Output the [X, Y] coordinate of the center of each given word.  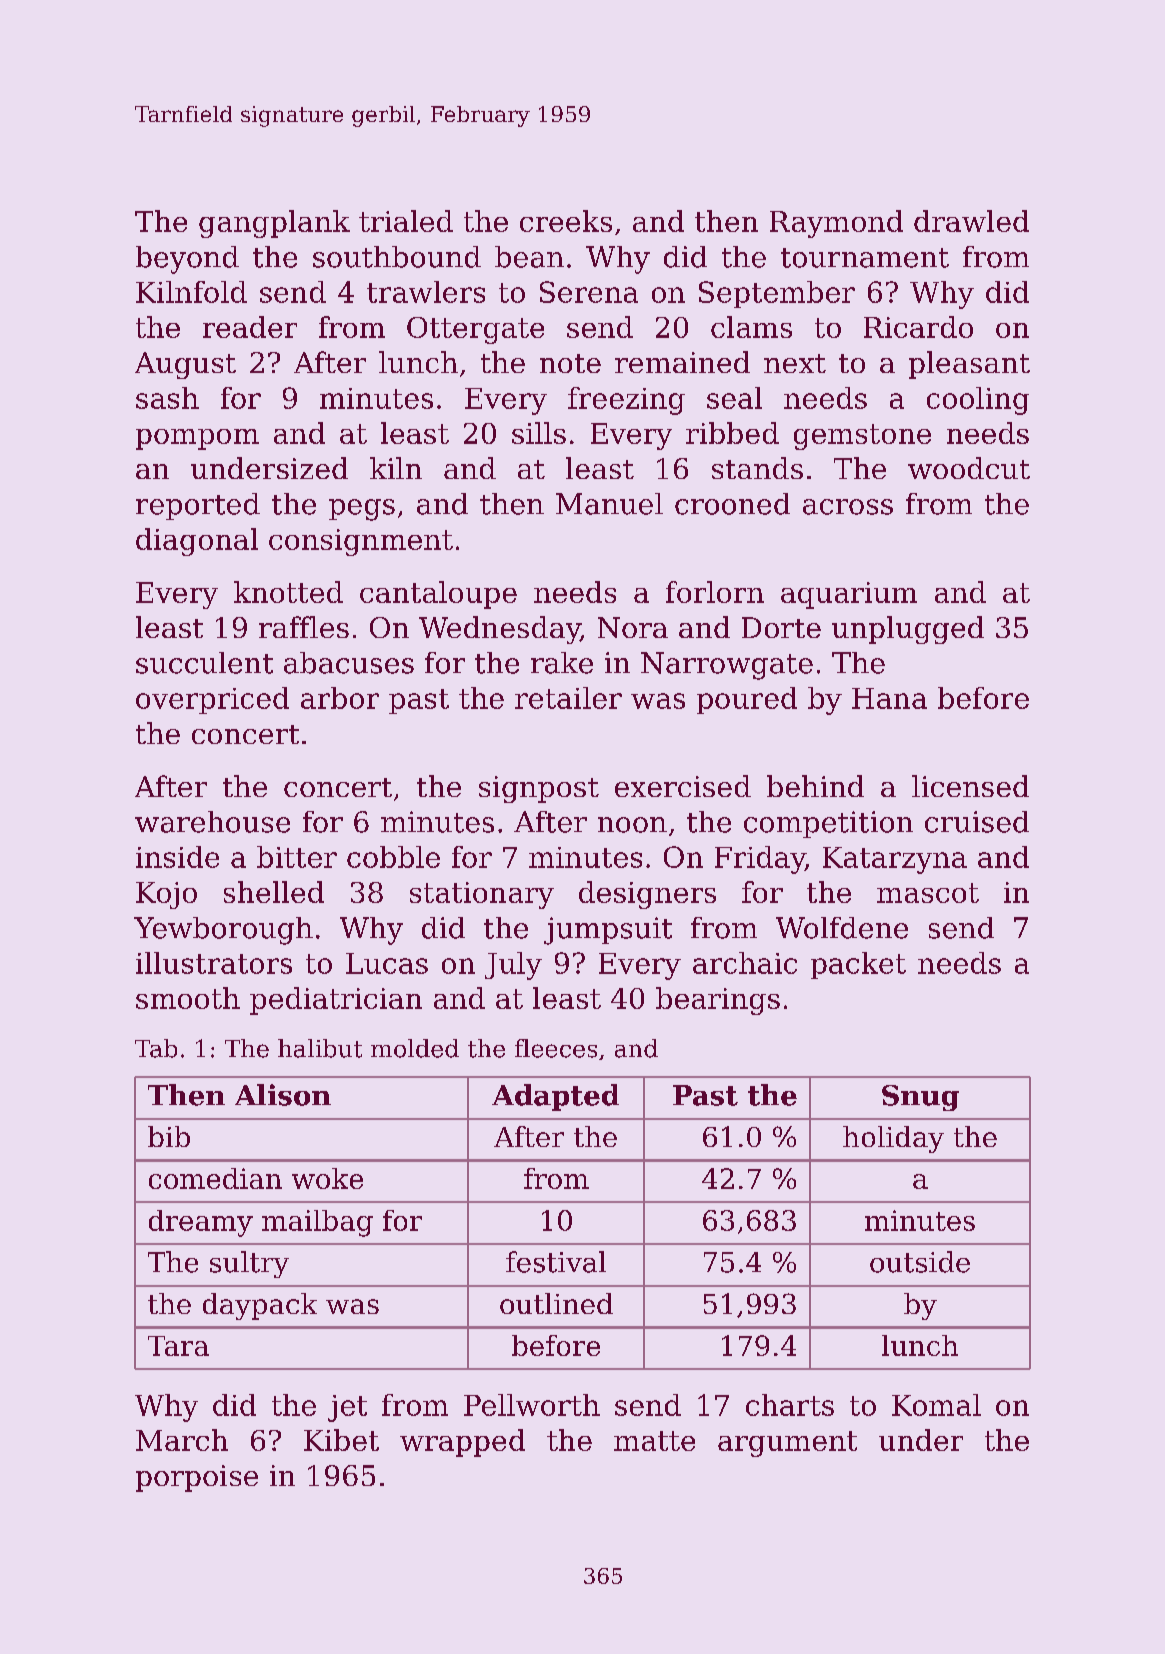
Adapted [555, 1097]
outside [920, 1262]
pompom [197, 439]
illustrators [214, 963]
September [777, 294]
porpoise [197, 1478]
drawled [971, 221]
